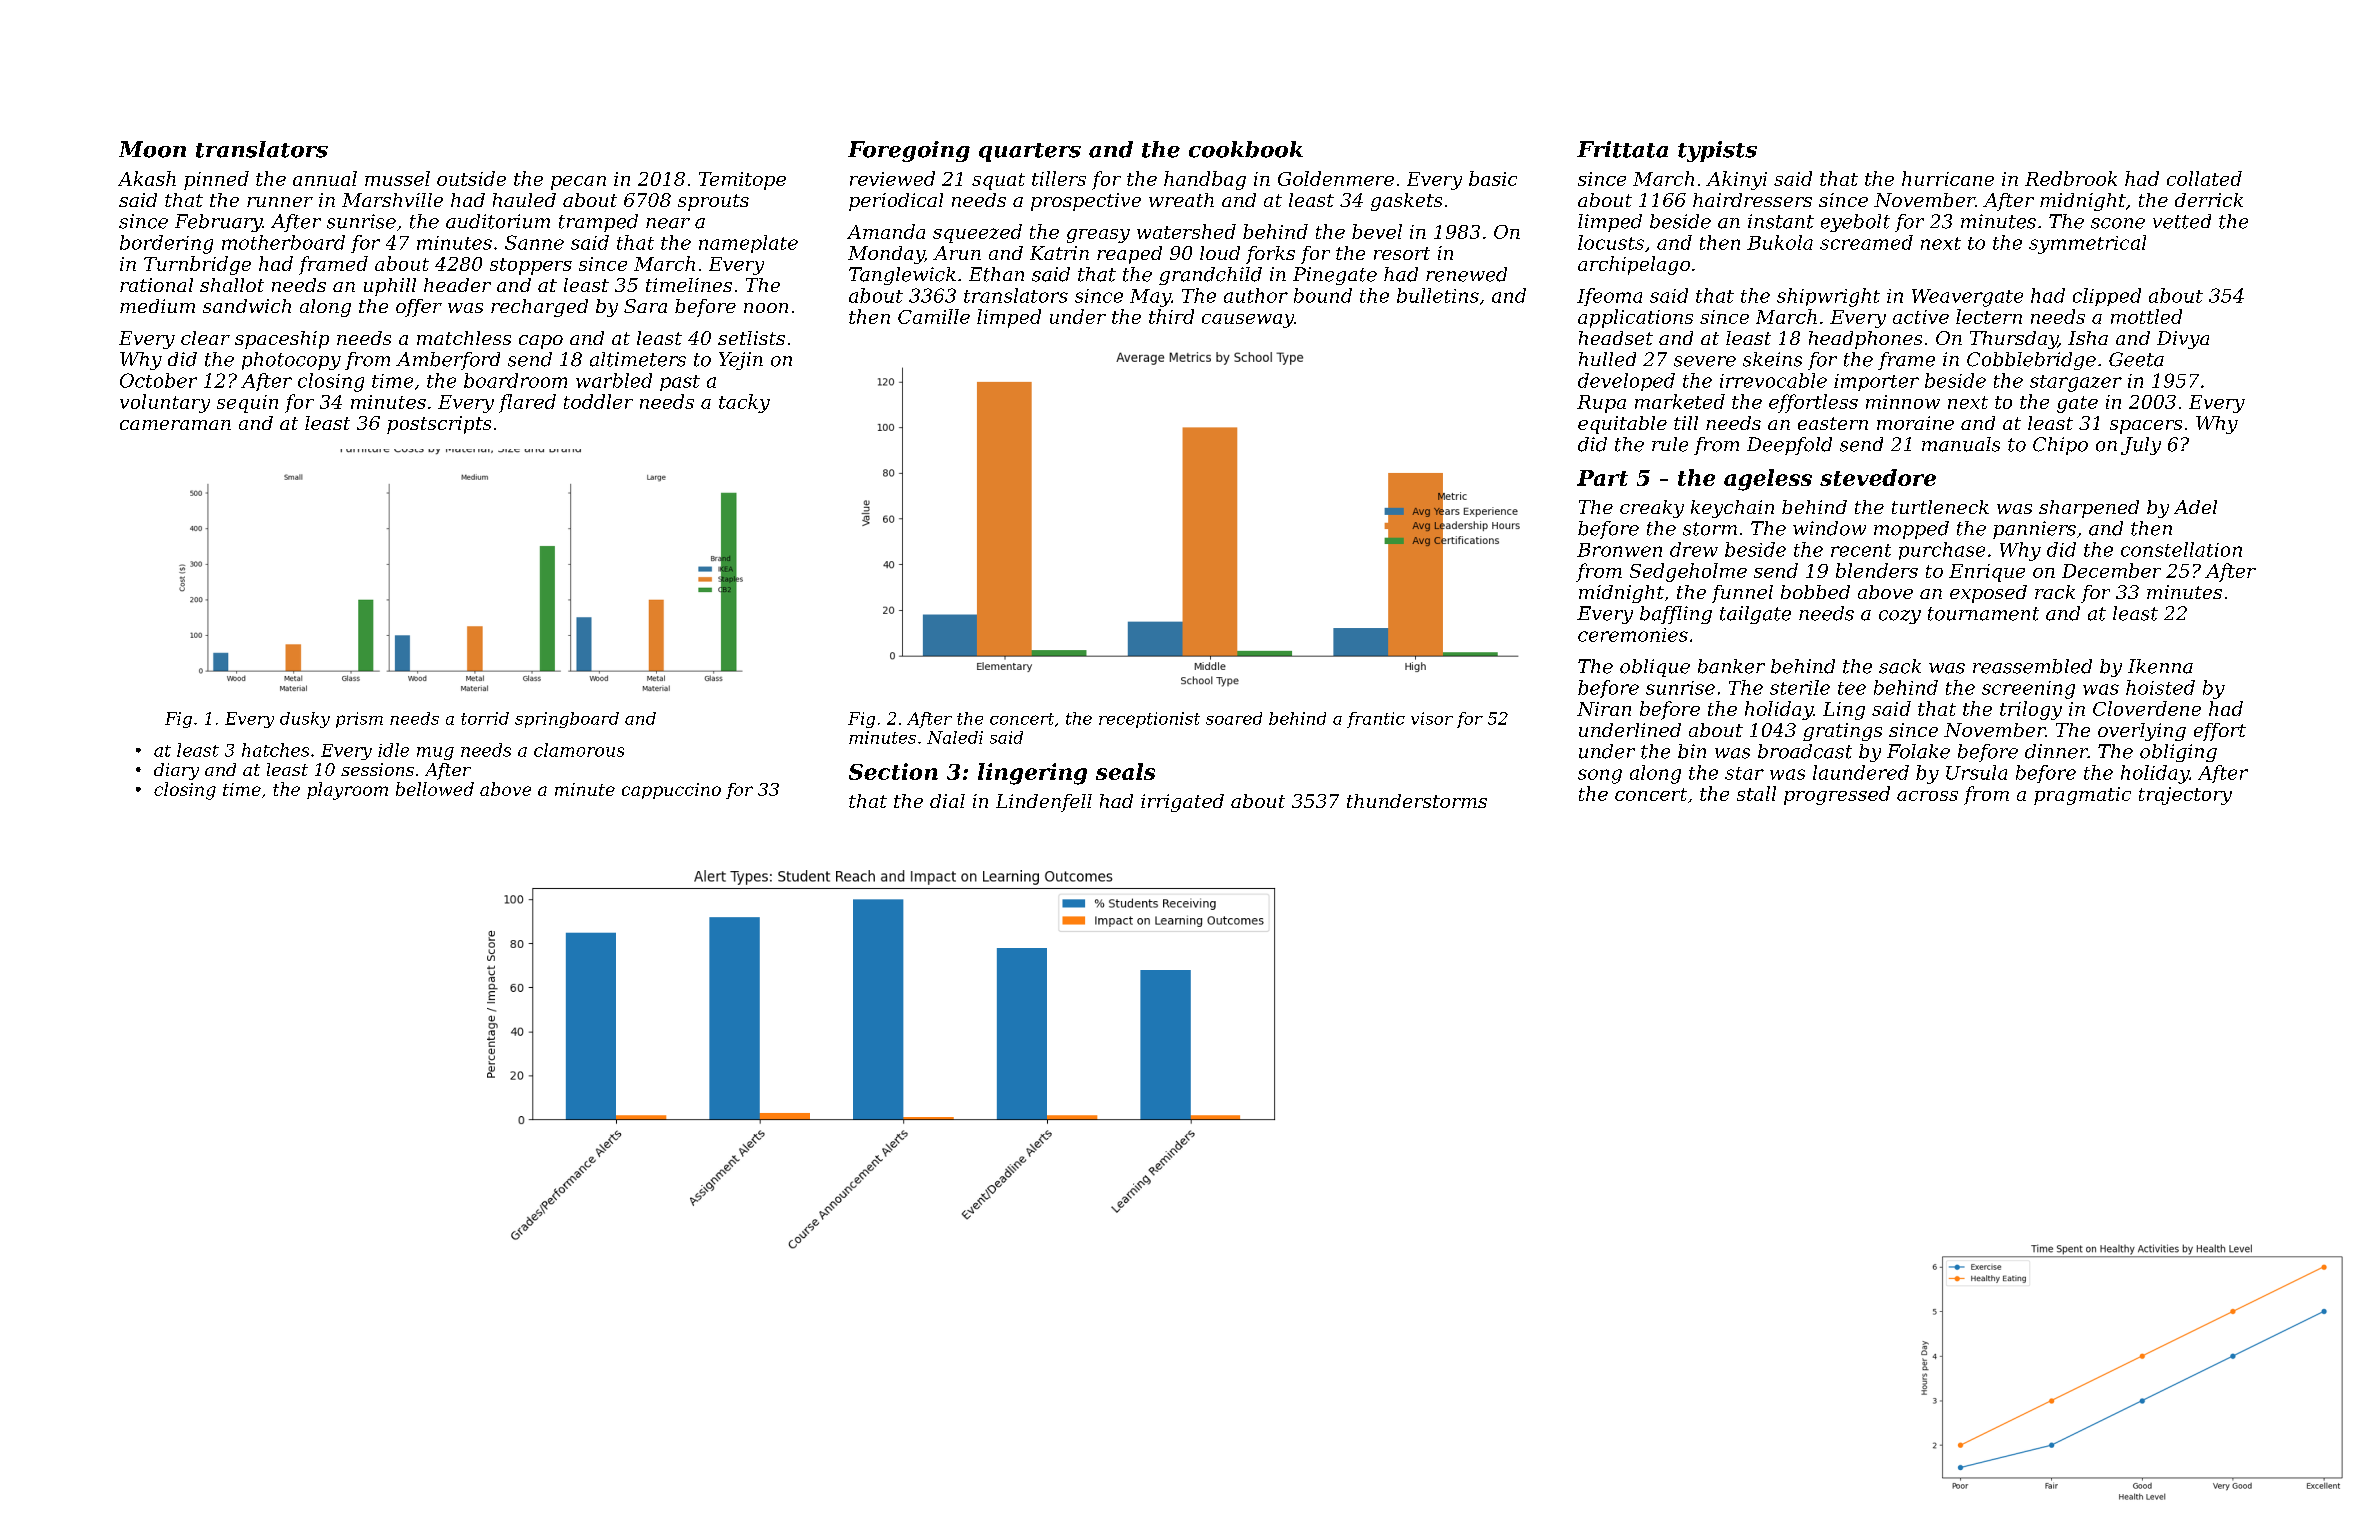 The width and height of the screenshot is (2380, 1540). What do you see at coordinates (216, 180) in the screenshot?
I see `pinned` at bounding box center [216, 180].
